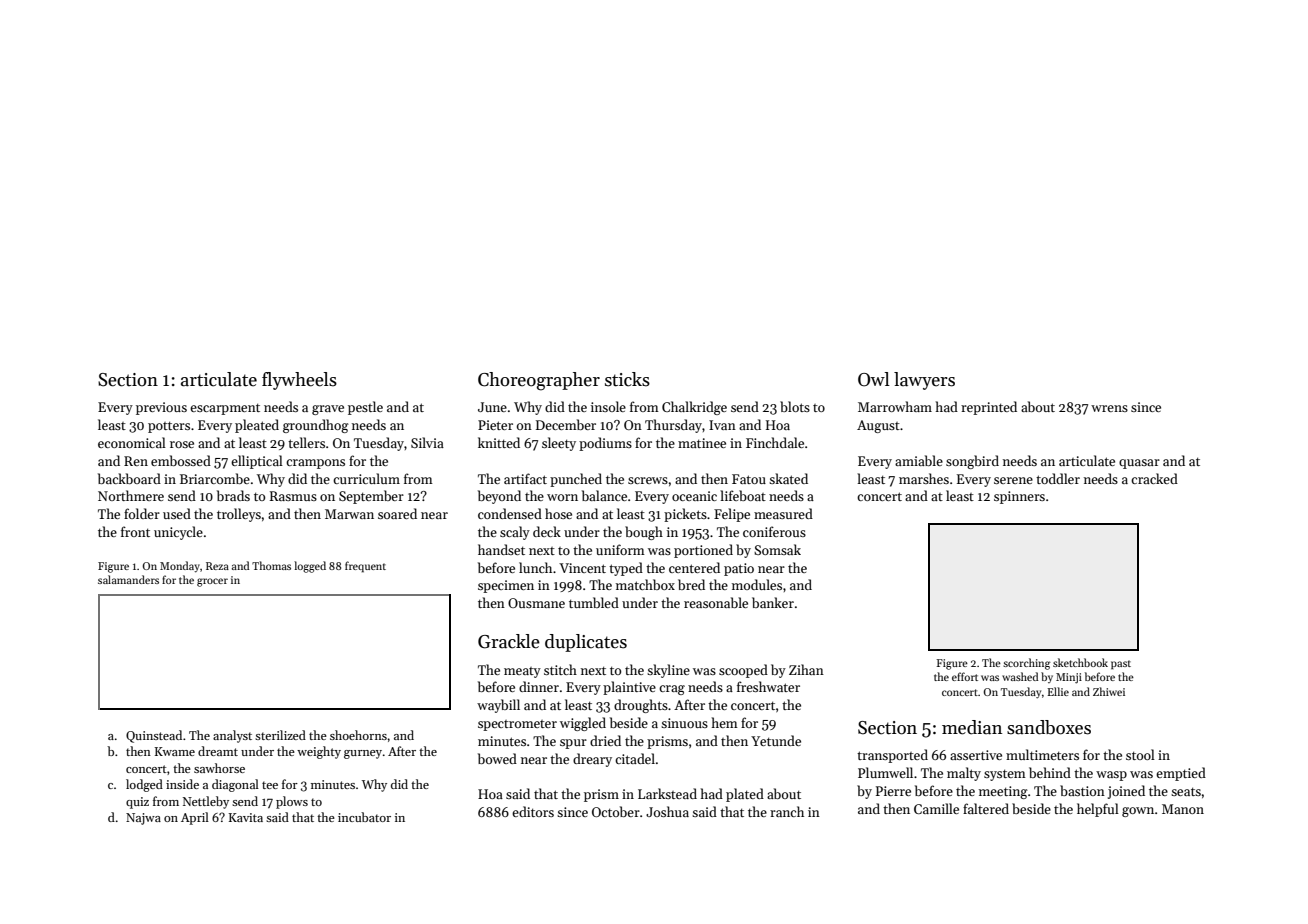 The width and height of the page is (1308, 924). What do you see at coordinates (128, 579) in the page?
I see `salamanders` at bounding box center [128, 579].
